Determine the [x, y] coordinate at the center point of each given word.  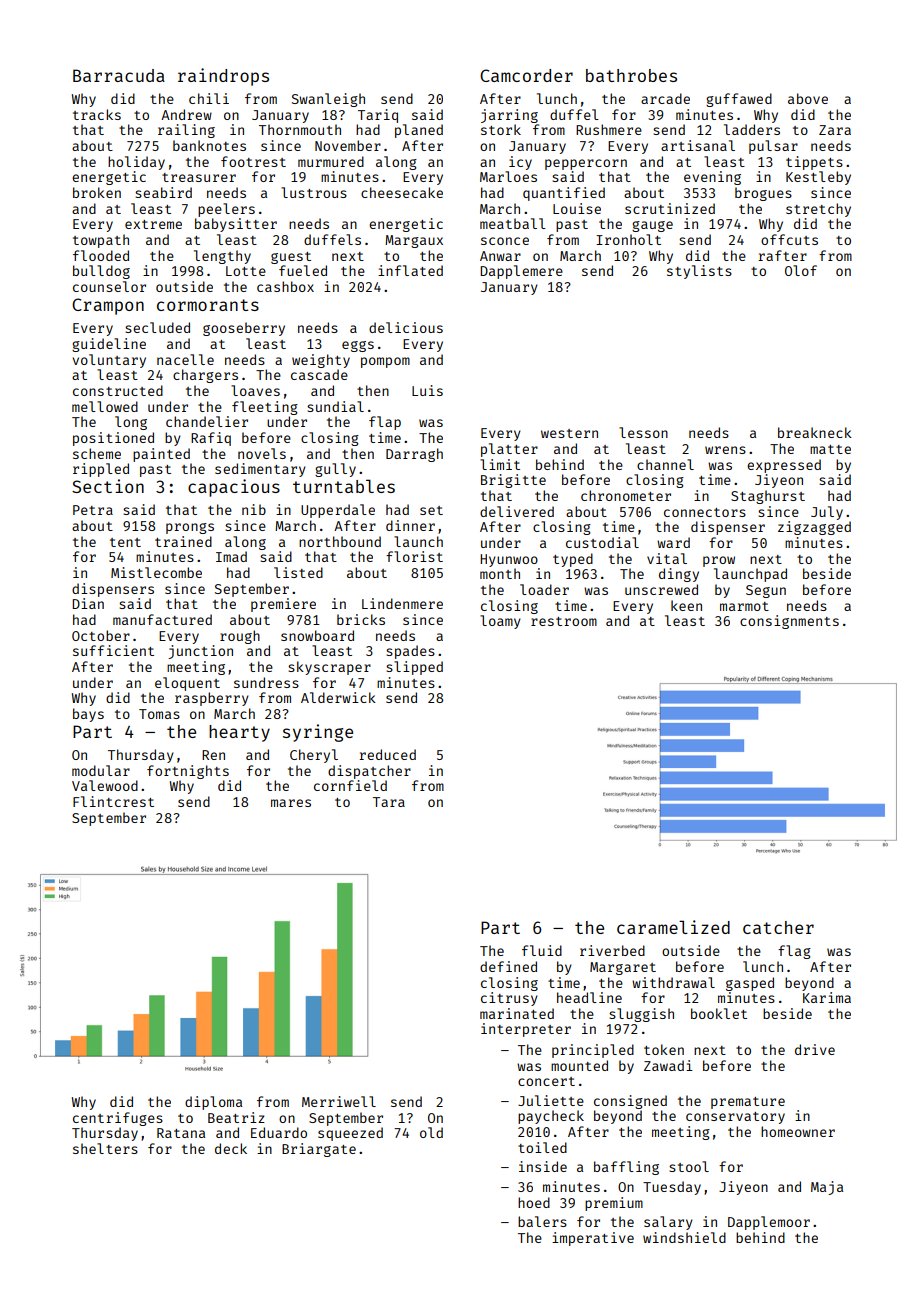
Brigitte [513, 481]
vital [667, 558]
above [808, 98]
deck [231, 1148]
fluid [542, 950]
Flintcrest [113, 801]
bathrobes [631, 75]
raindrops [223, 77]
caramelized [673, 927]
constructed [118, 390]
